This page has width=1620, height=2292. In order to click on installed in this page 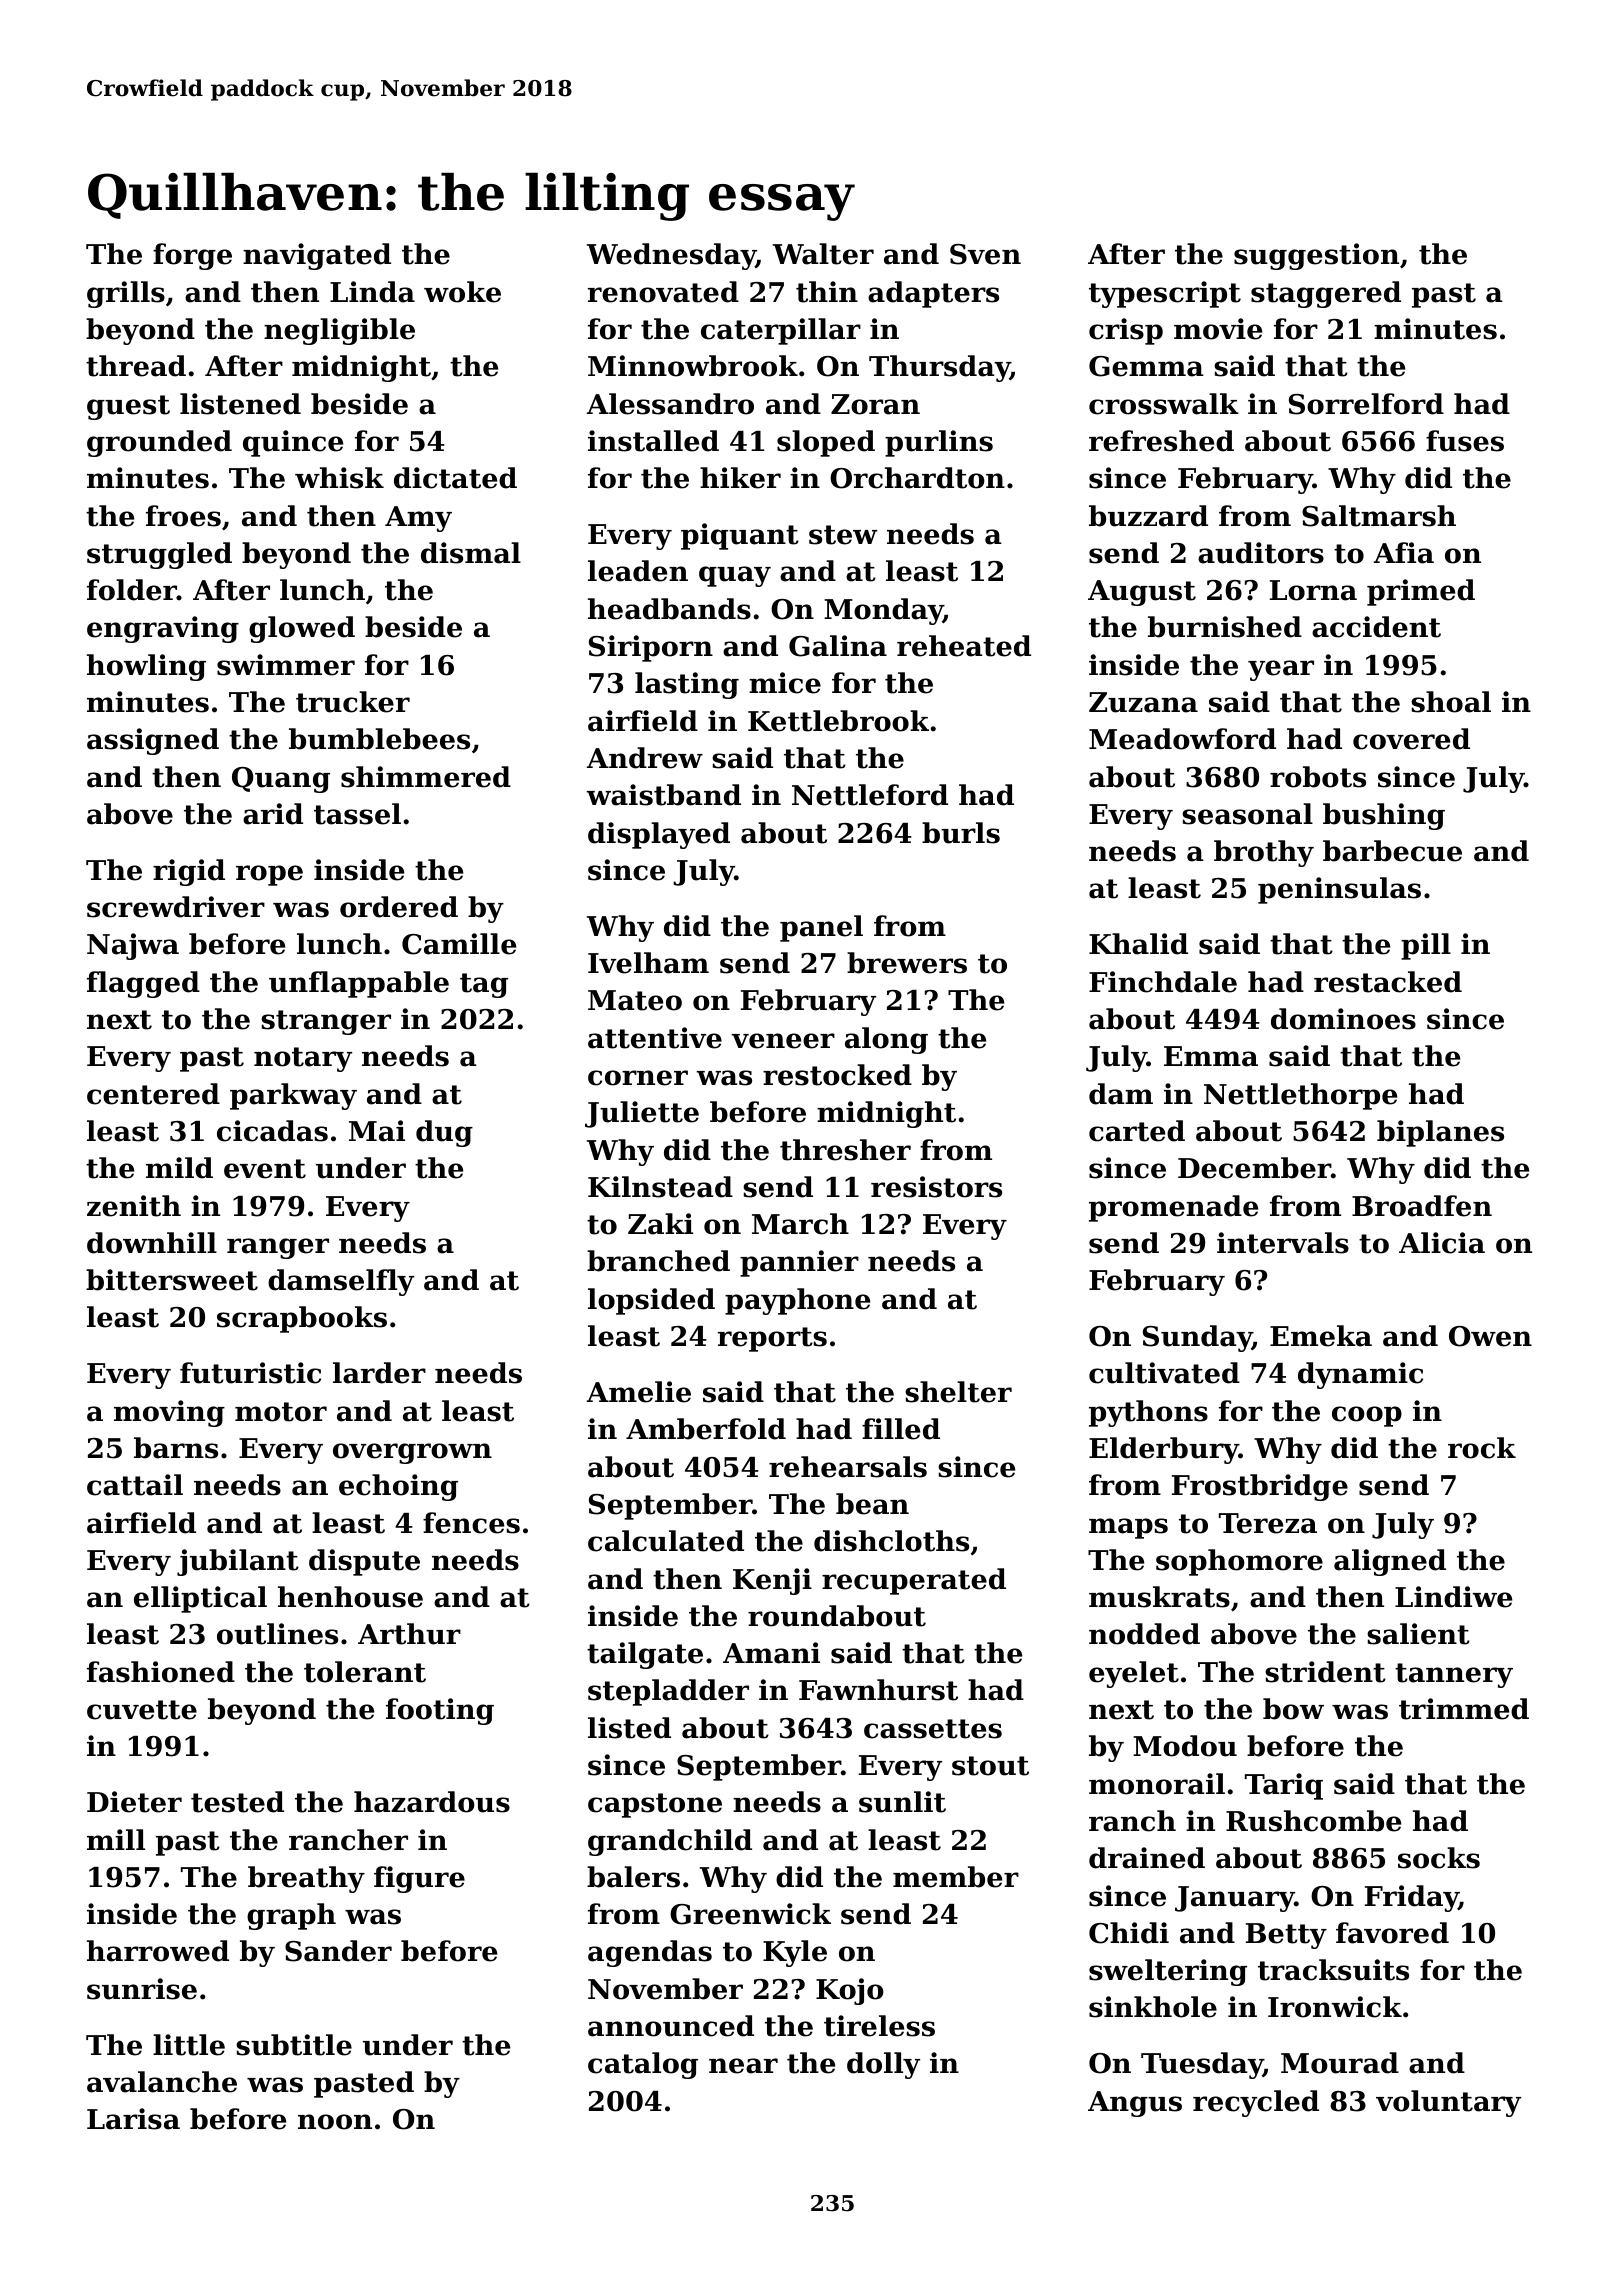, I will do `click(653, 441)`.
